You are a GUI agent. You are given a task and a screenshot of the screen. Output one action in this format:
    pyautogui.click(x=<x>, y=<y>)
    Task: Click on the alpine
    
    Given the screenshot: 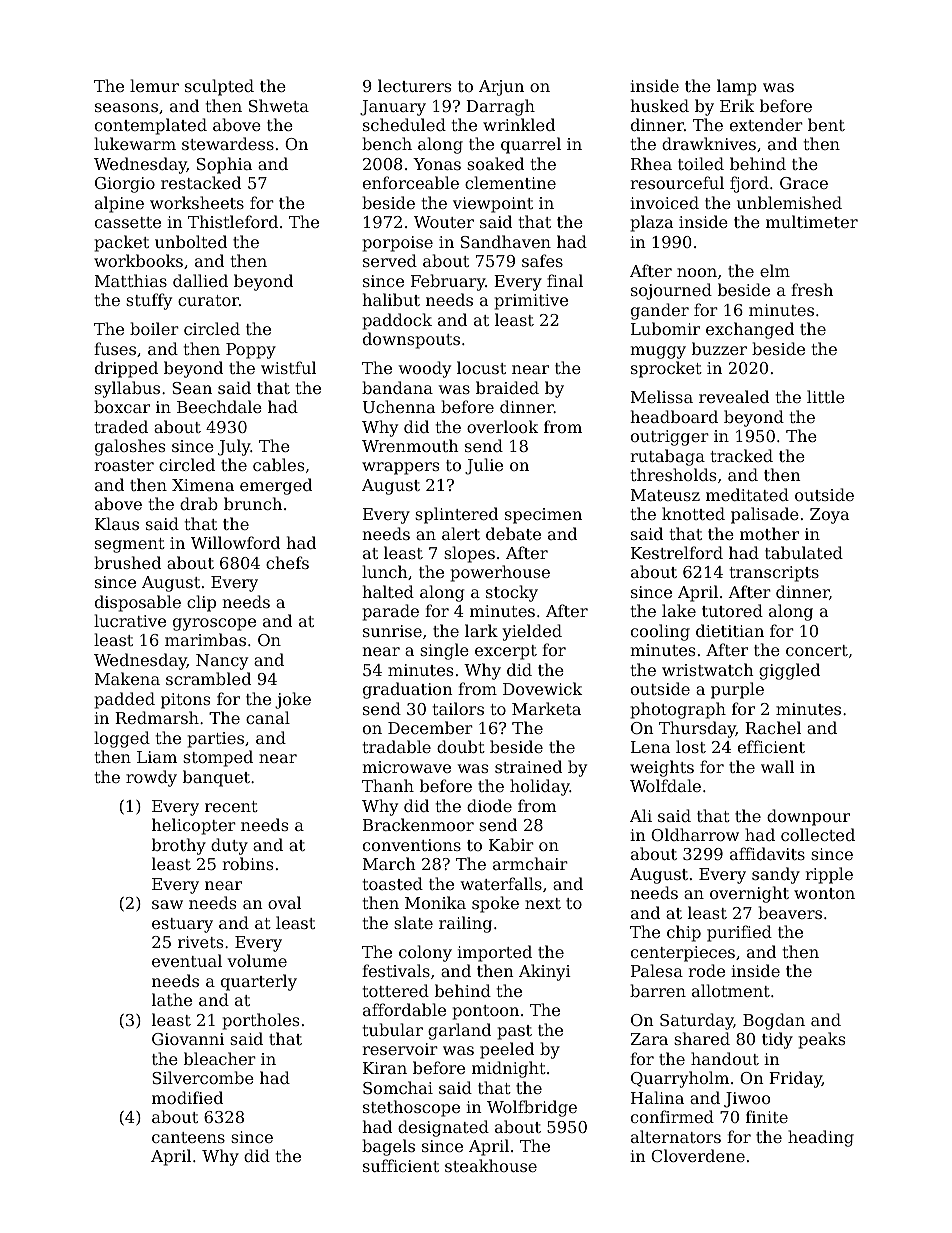 What is the action you would take?
    pyautogui.click(x=119, y=204)
